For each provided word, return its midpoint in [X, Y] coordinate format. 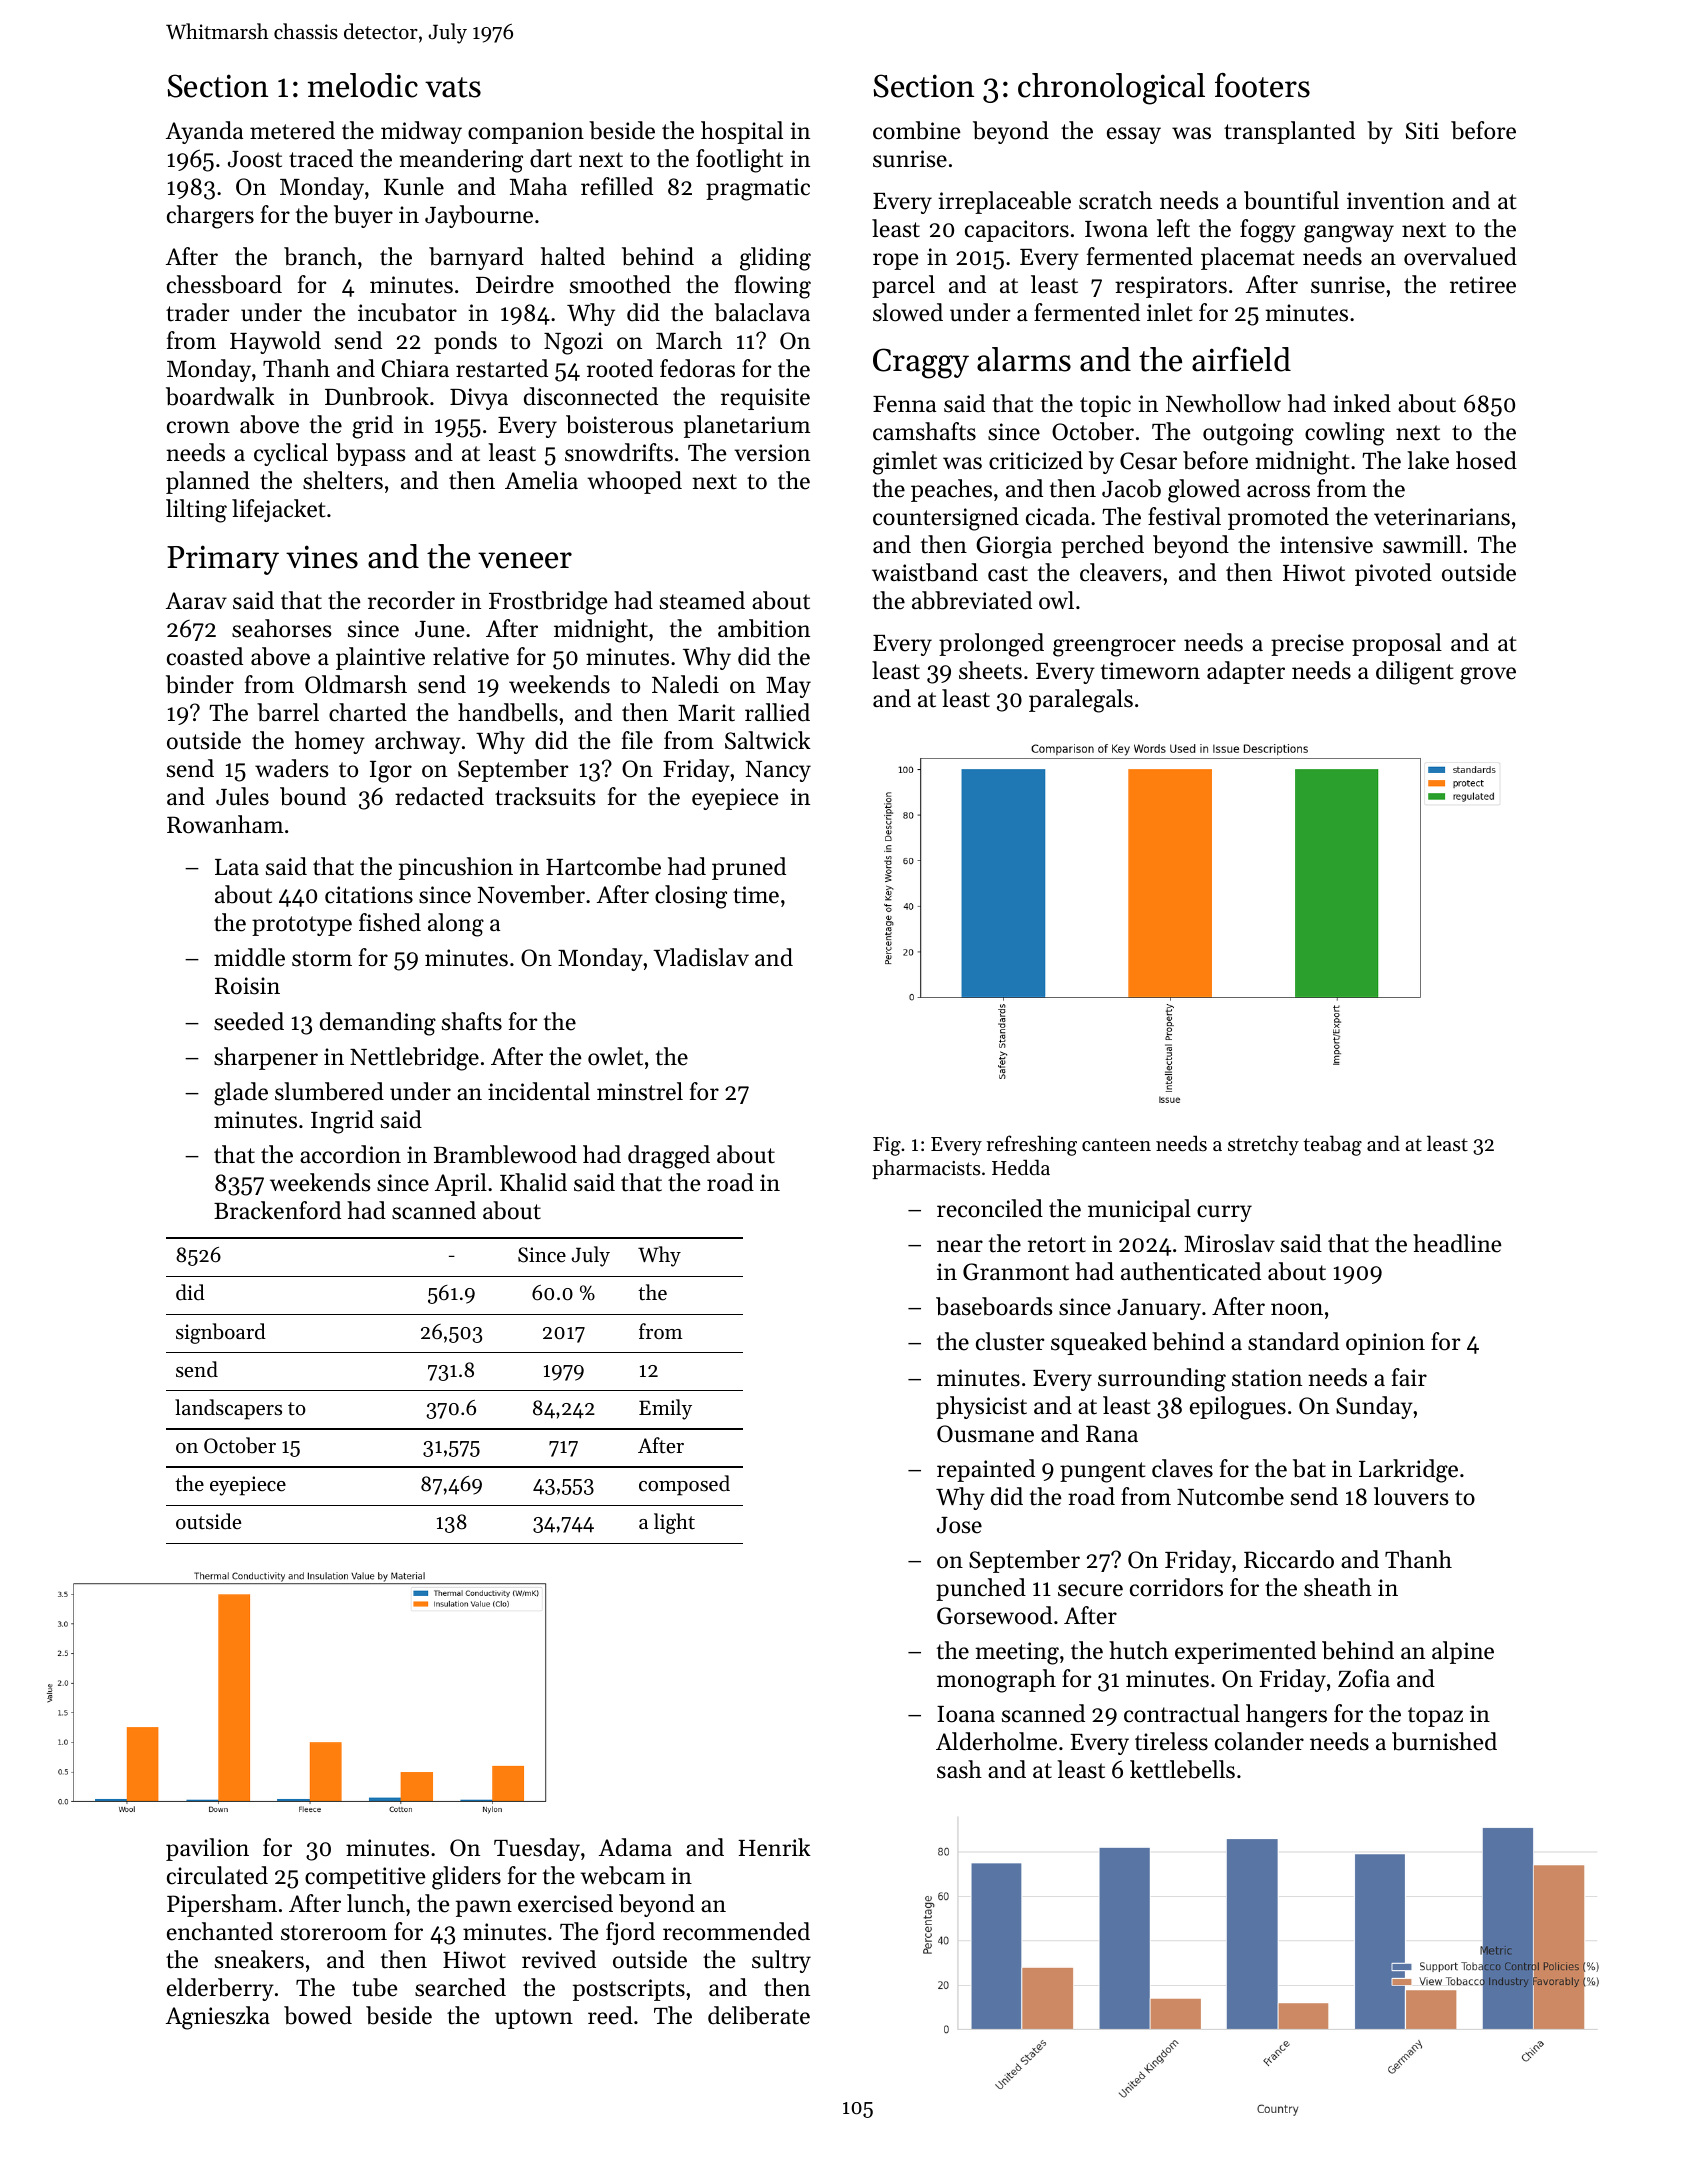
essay [1134, 135]
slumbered [329, 1091]
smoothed [620, 284]
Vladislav [701, 957]
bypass [370, 454]
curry [1224, 1213]
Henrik [774, 1847]
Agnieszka [218, 2018]
